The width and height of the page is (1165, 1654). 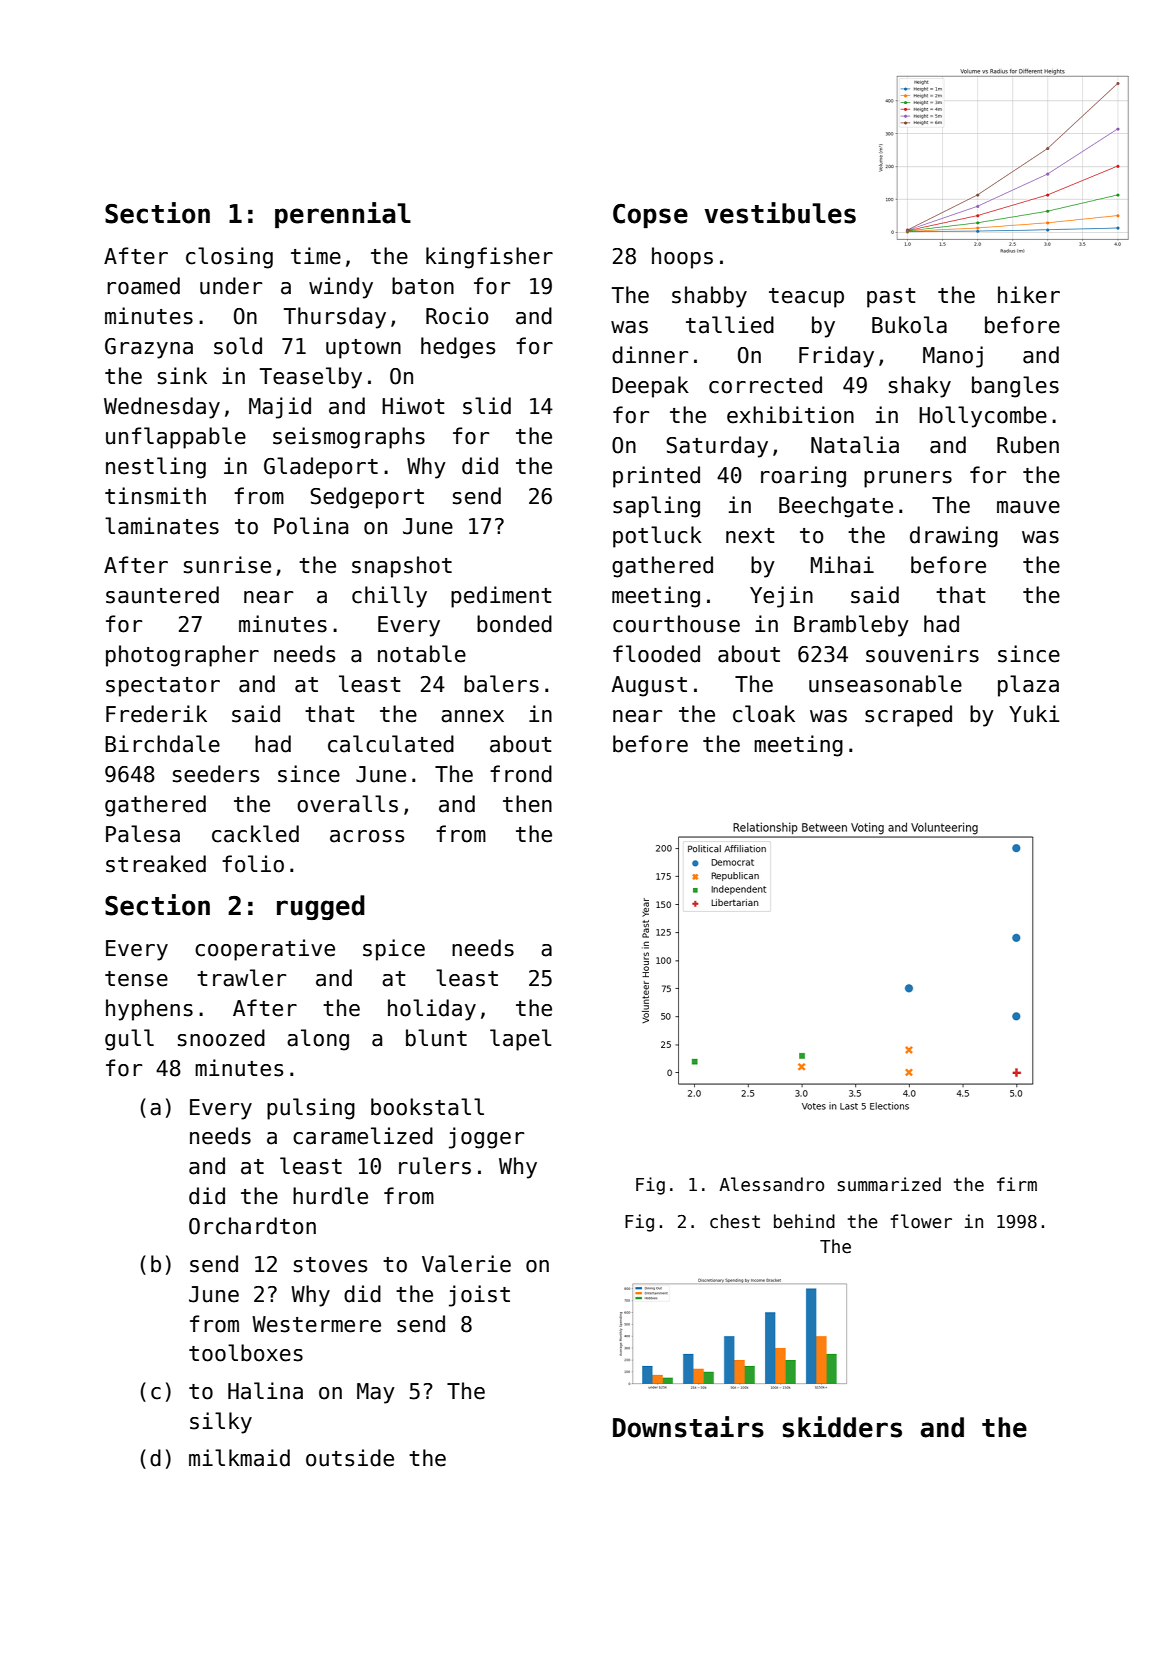 I want to click on roamed, so click(x=143, y=286).
